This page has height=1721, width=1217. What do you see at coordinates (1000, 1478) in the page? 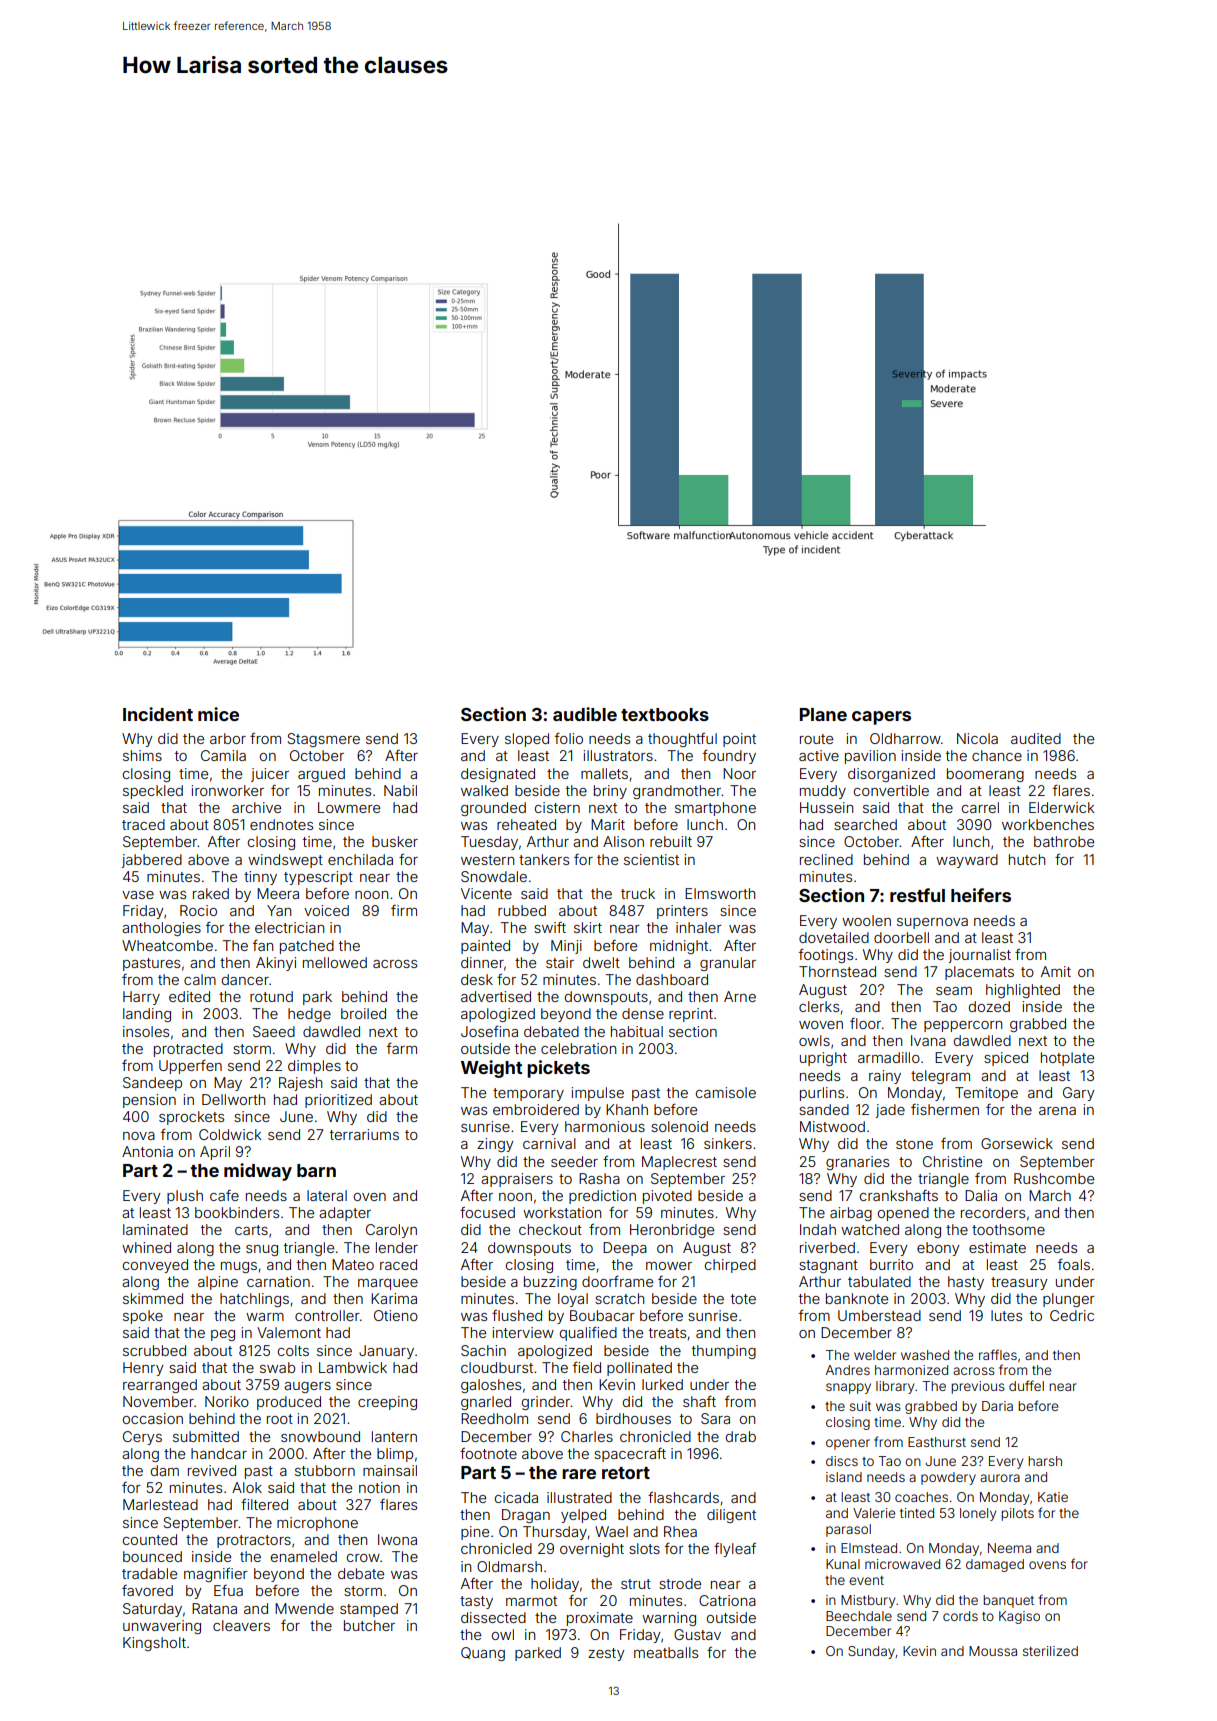
I see `aurora` at bounding box center [1000, 1478].
